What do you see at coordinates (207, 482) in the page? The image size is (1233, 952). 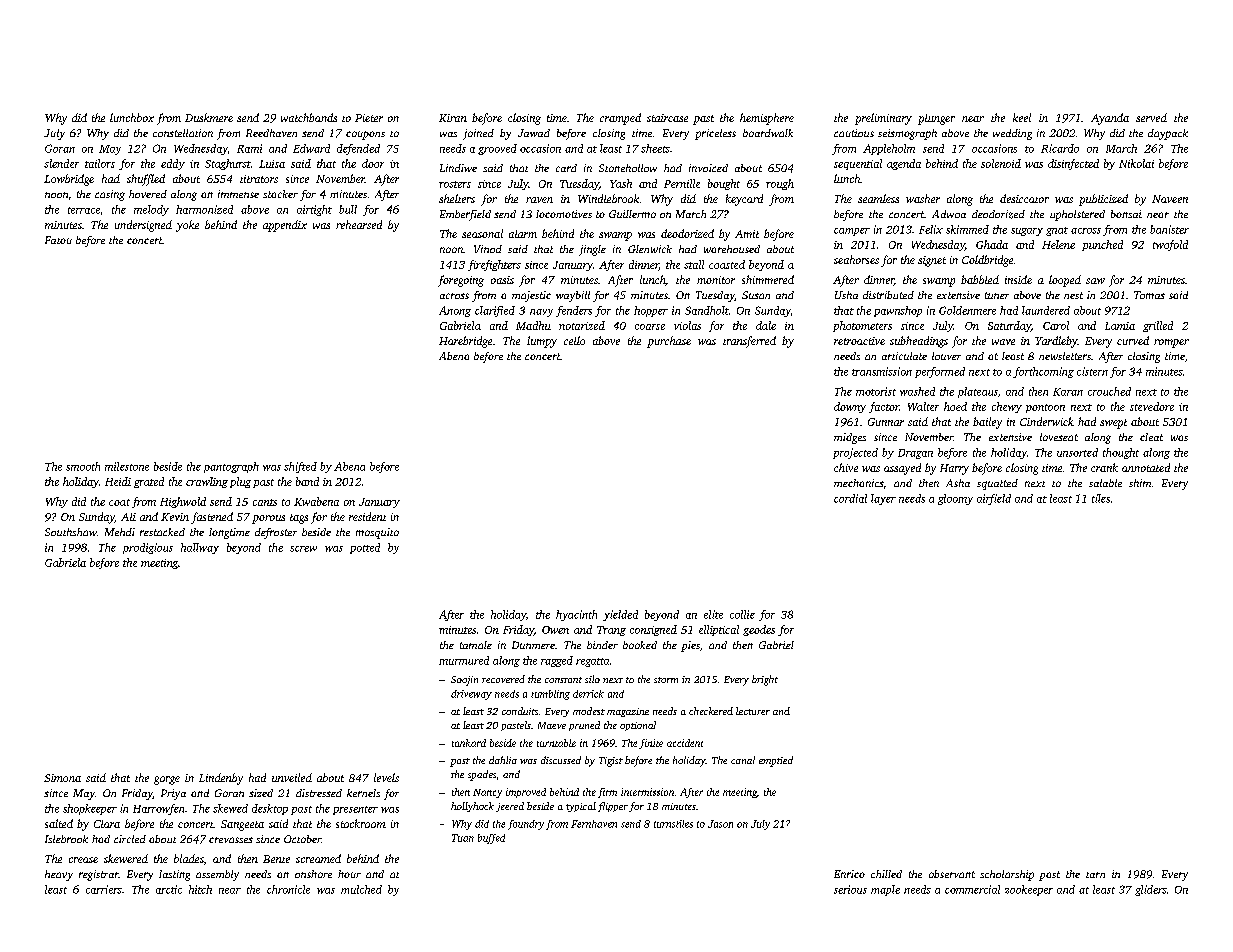 I see `crawling` at bounding box center [207, 482].
